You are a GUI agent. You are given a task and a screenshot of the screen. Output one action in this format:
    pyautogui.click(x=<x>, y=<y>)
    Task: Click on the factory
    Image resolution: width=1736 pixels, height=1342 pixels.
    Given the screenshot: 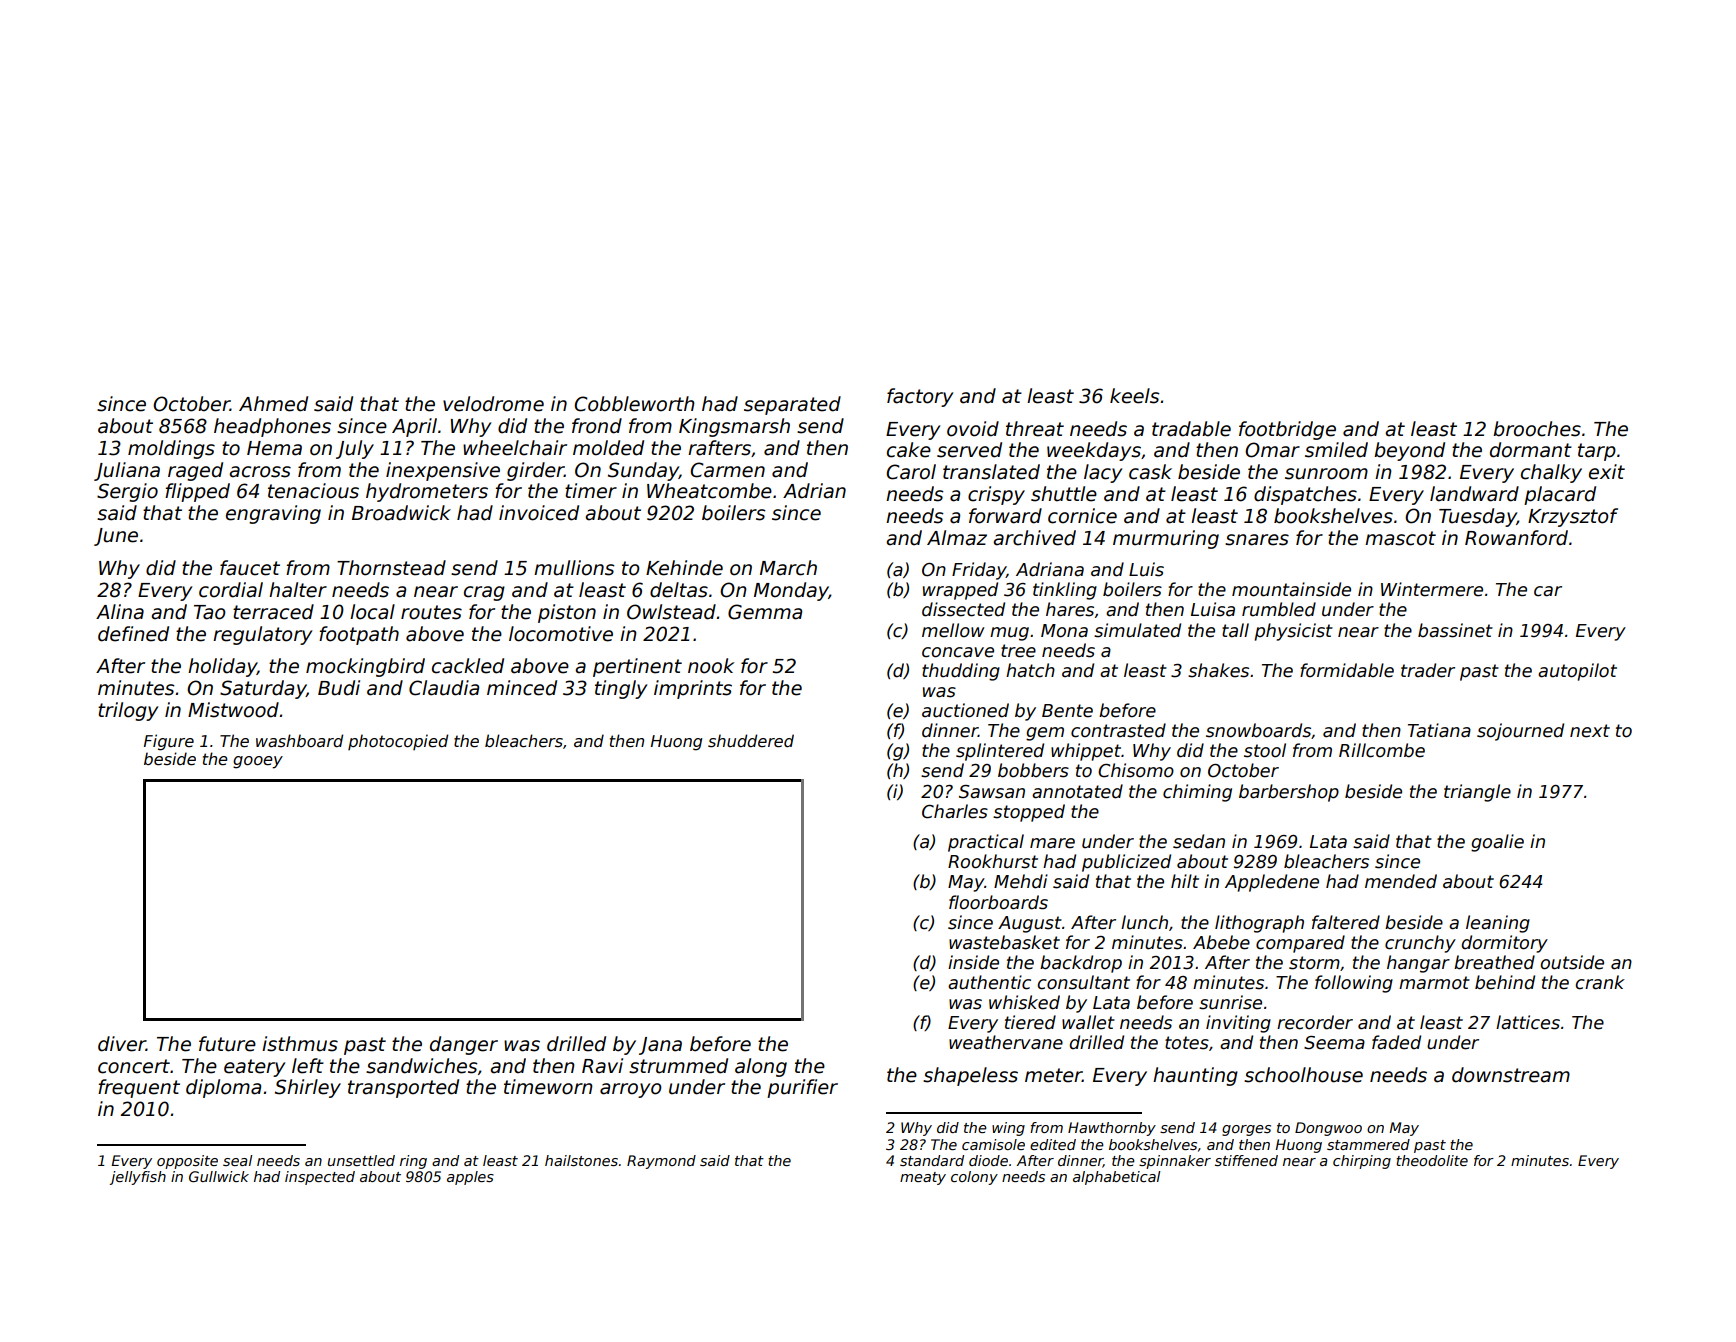 What is the action you would take?
    pyautogui.click(x=920, y=397)
